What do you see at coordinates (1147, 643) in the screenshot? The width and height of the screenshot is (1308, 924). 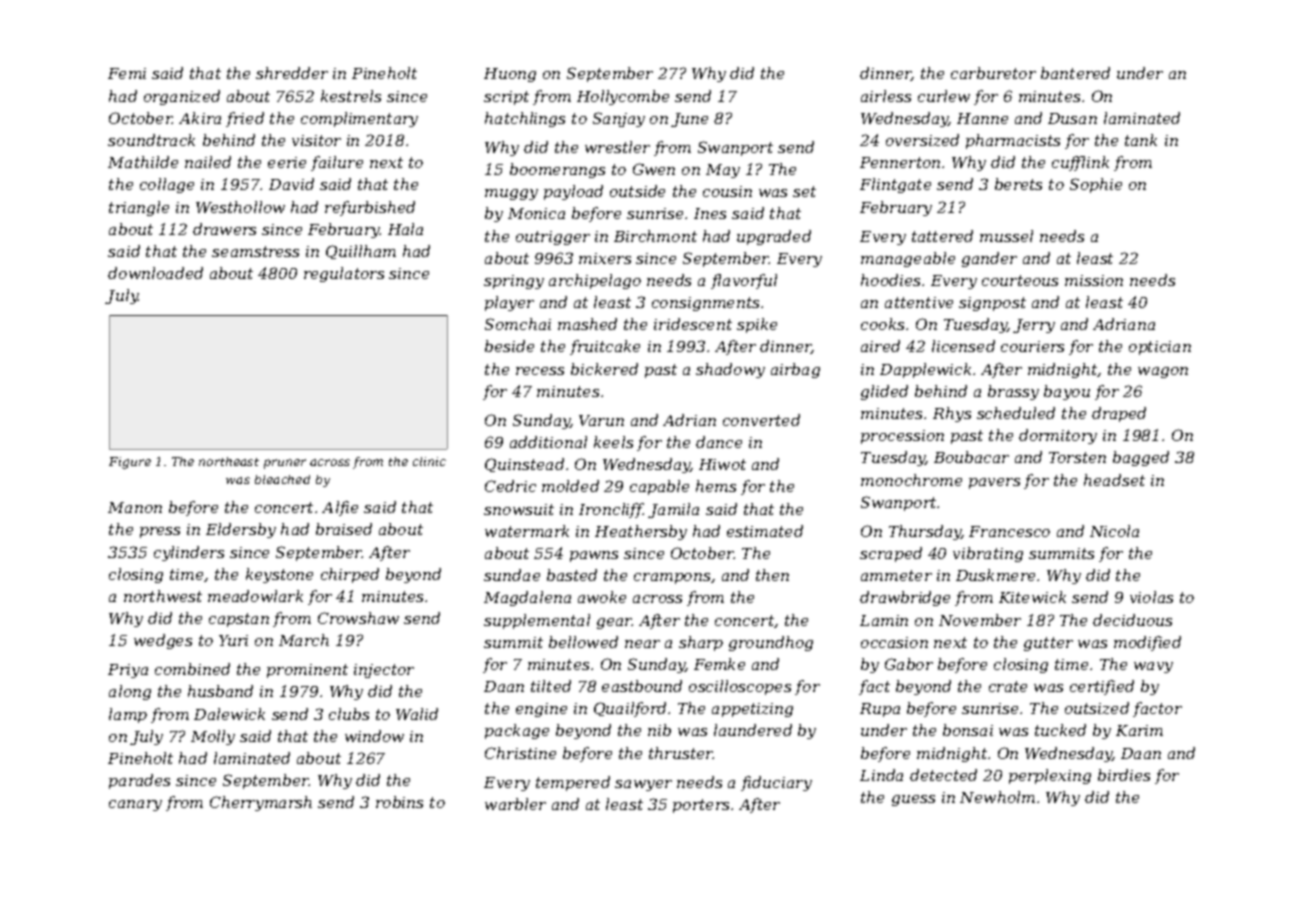 I see `modified` at bounding box center [1147, 643].
